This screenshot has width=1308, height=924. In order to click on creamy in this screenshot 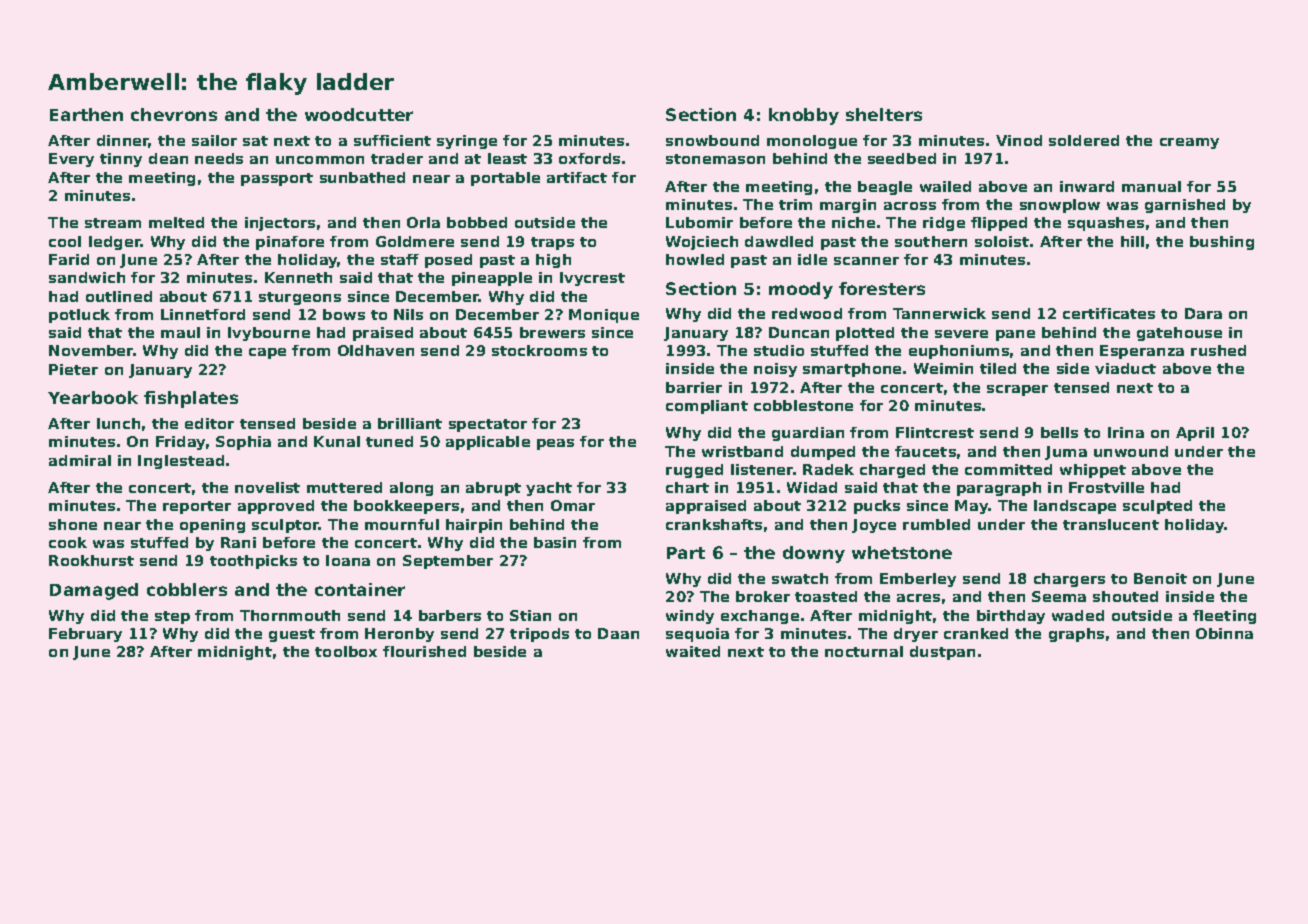, I will do `click(1189, 143)`.
